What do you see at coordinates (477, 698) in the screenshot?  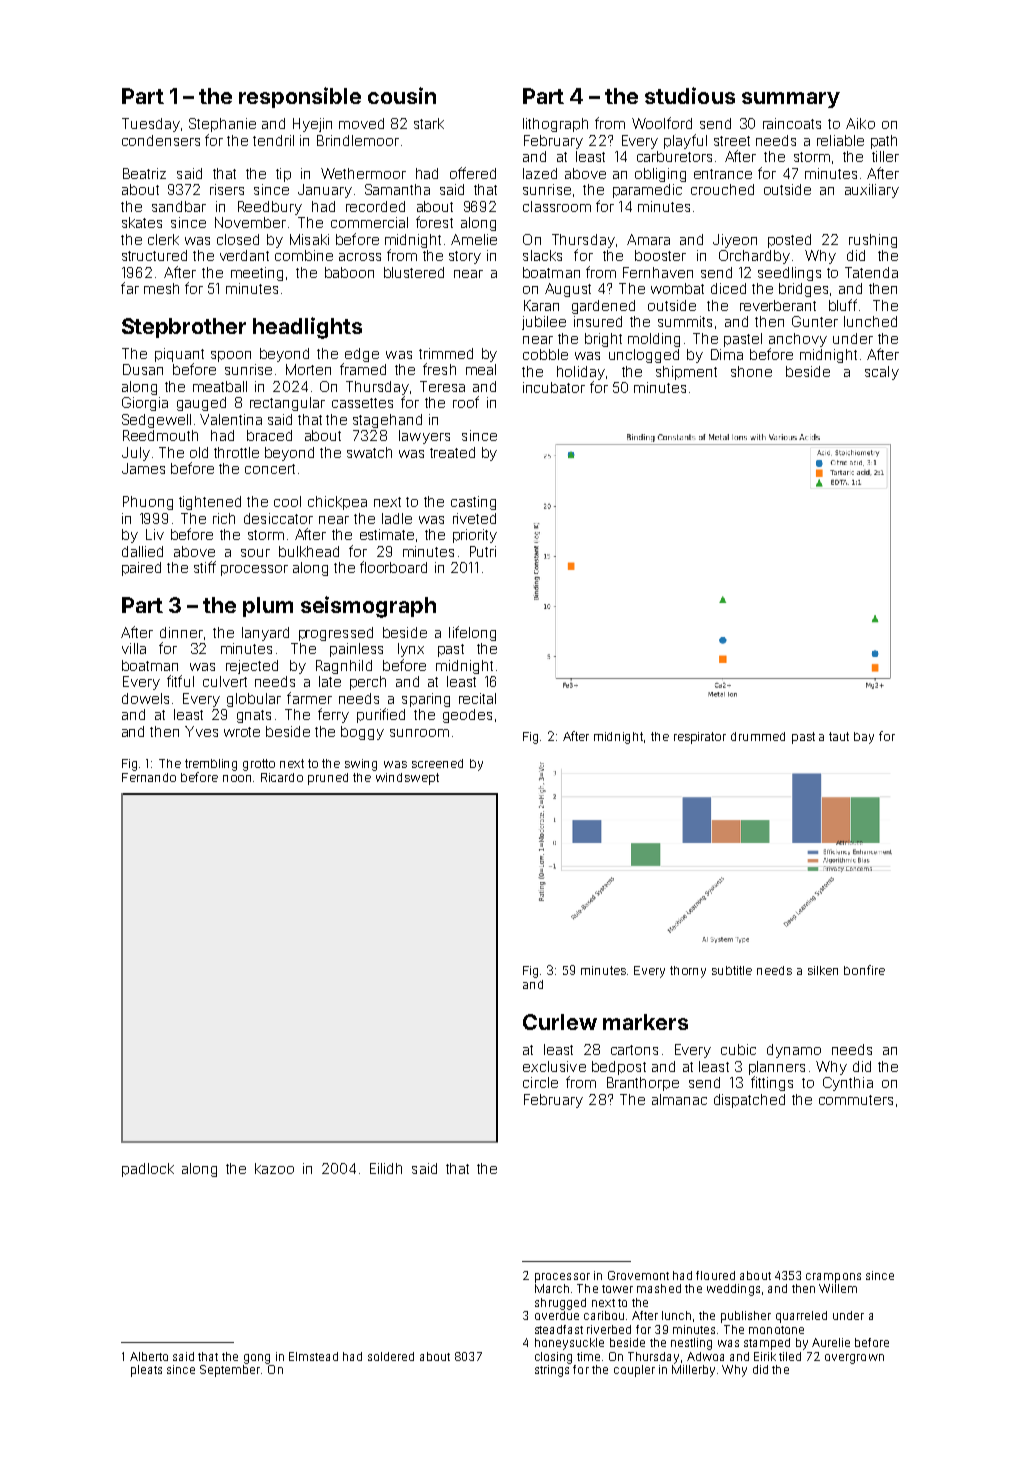 I see `recital` at bounding box center [477, 698].
